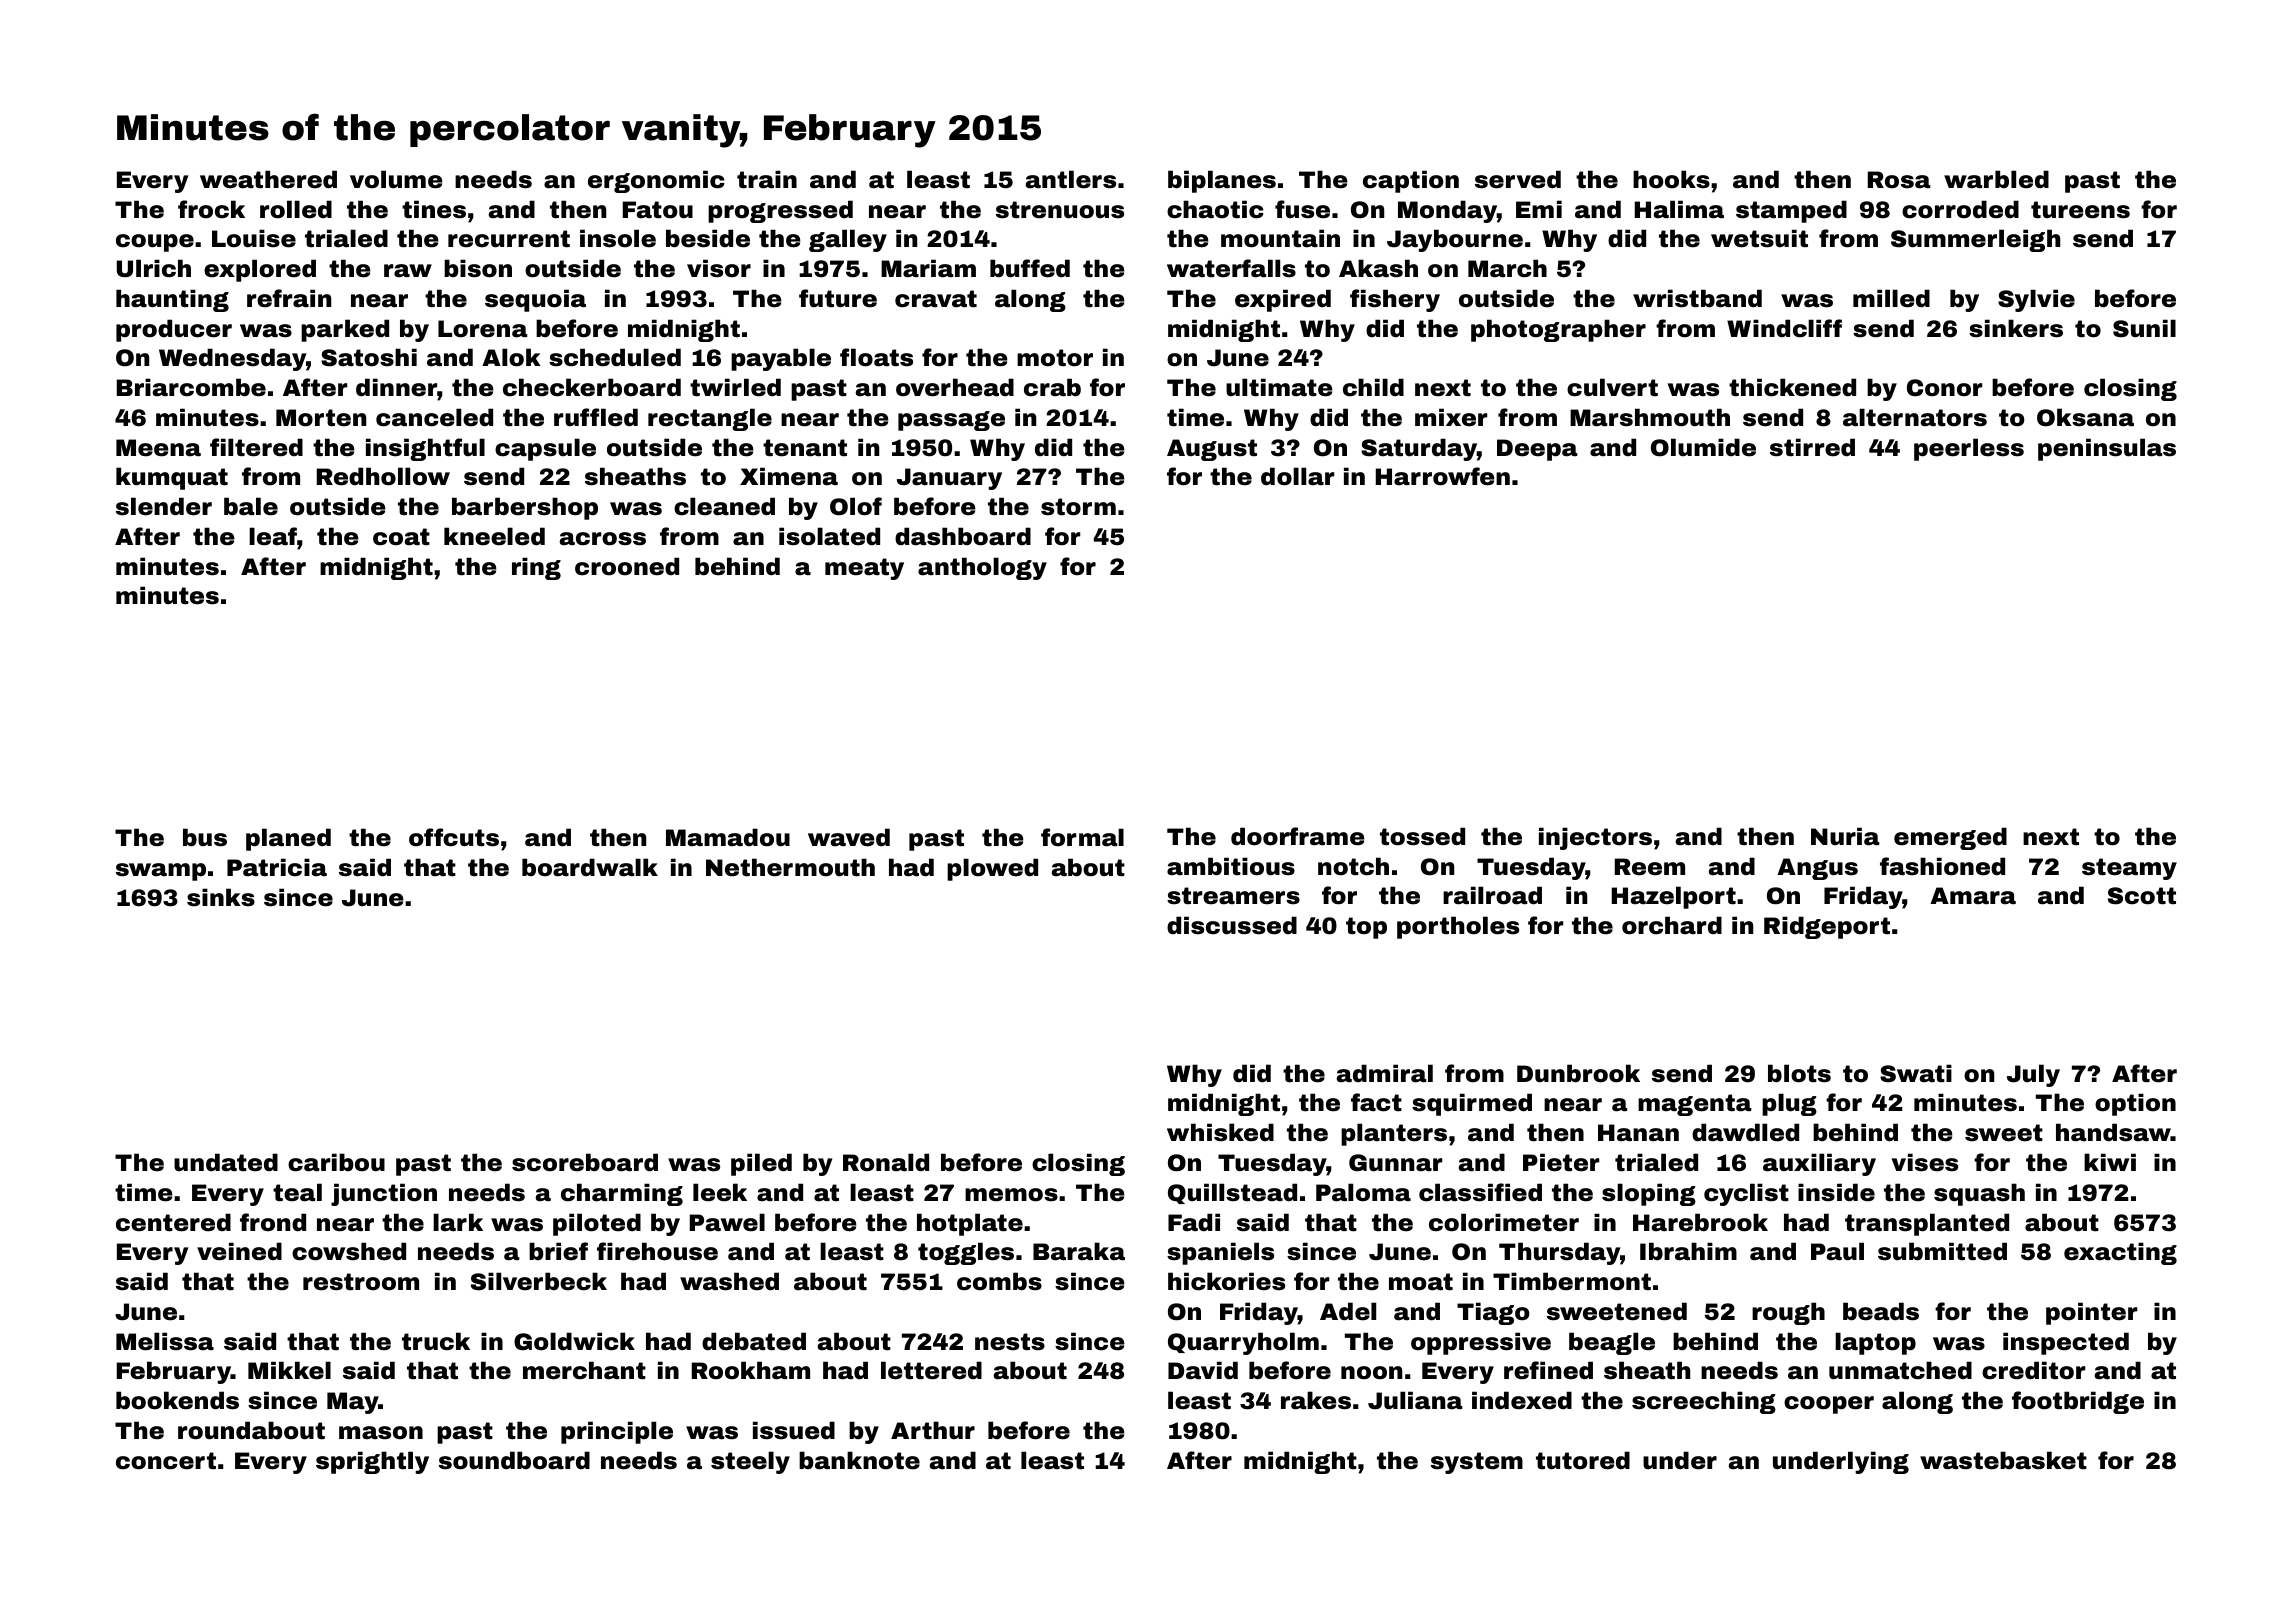 This page has width=2292, height=1620. What do you see at coordinates (936, 299) in the page?
I see `cravat` at bounding box center [936, 299].
